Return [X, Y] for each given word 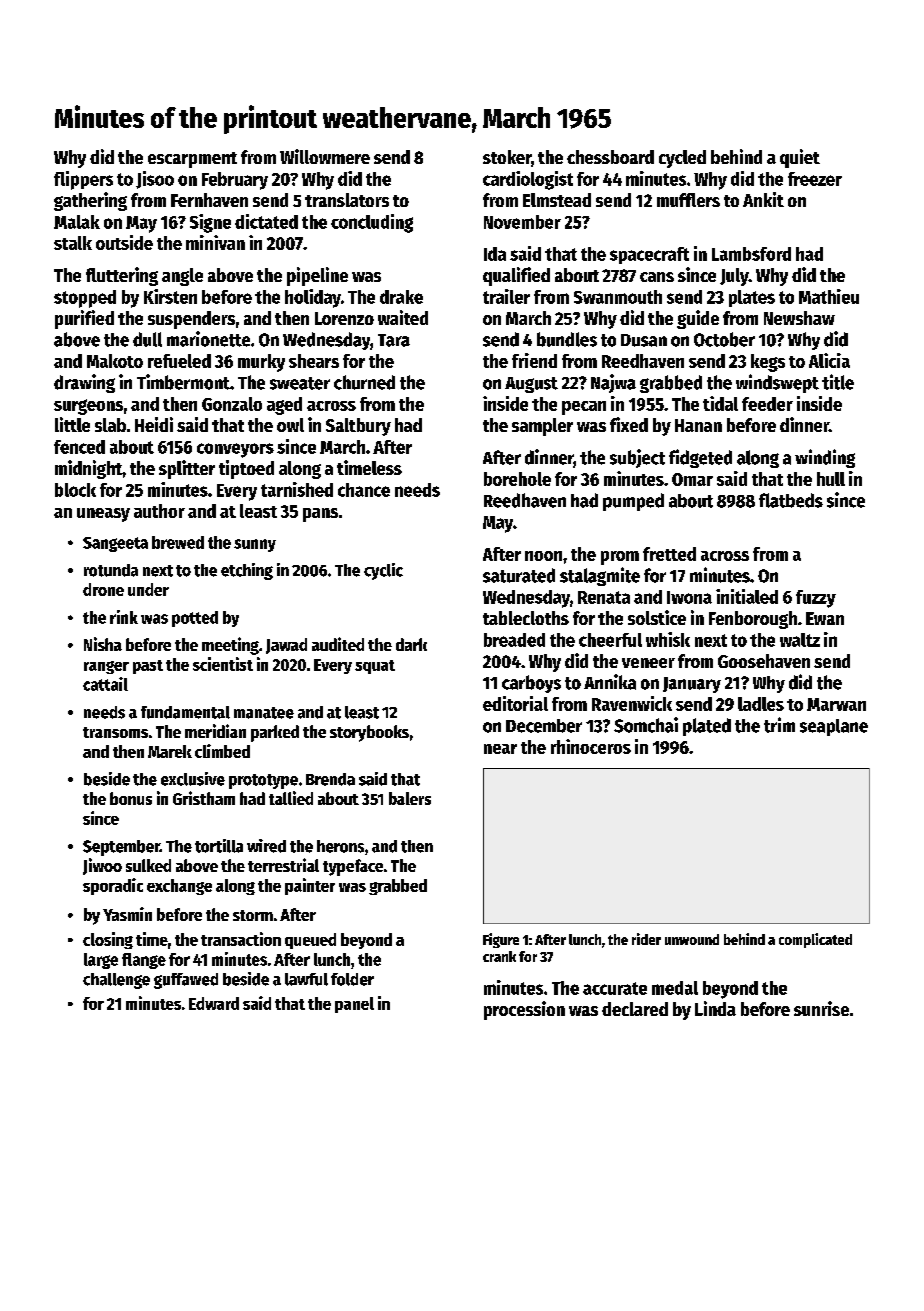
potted [195, 619]
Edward [214, 1003]
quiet [800, 158]
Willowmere [325, 156]
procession [524, 1010]
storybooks [369, 733]
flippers [83, 180]
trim [779, 725]
